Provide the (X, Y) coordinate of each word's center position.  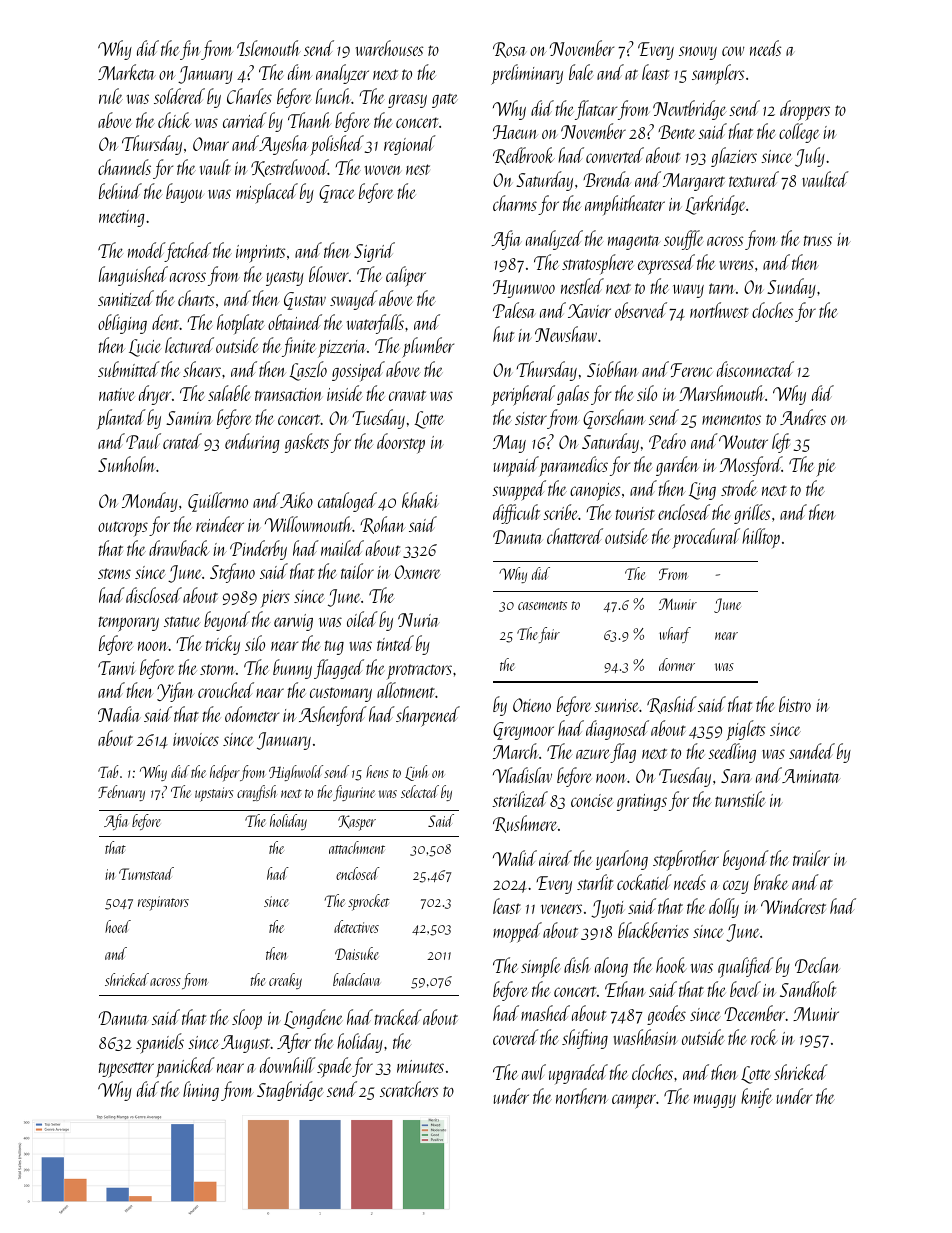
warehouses (389, 48)
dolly (724, 908)
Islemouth (269, 48)
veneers (561, 909)
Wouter (743, 442)
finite (299, 347)
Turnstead (146, 873)
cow (733, 51)
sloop (247, 1019)
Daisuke (357, 953)
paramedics (573, 466)
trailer (811, 858)
